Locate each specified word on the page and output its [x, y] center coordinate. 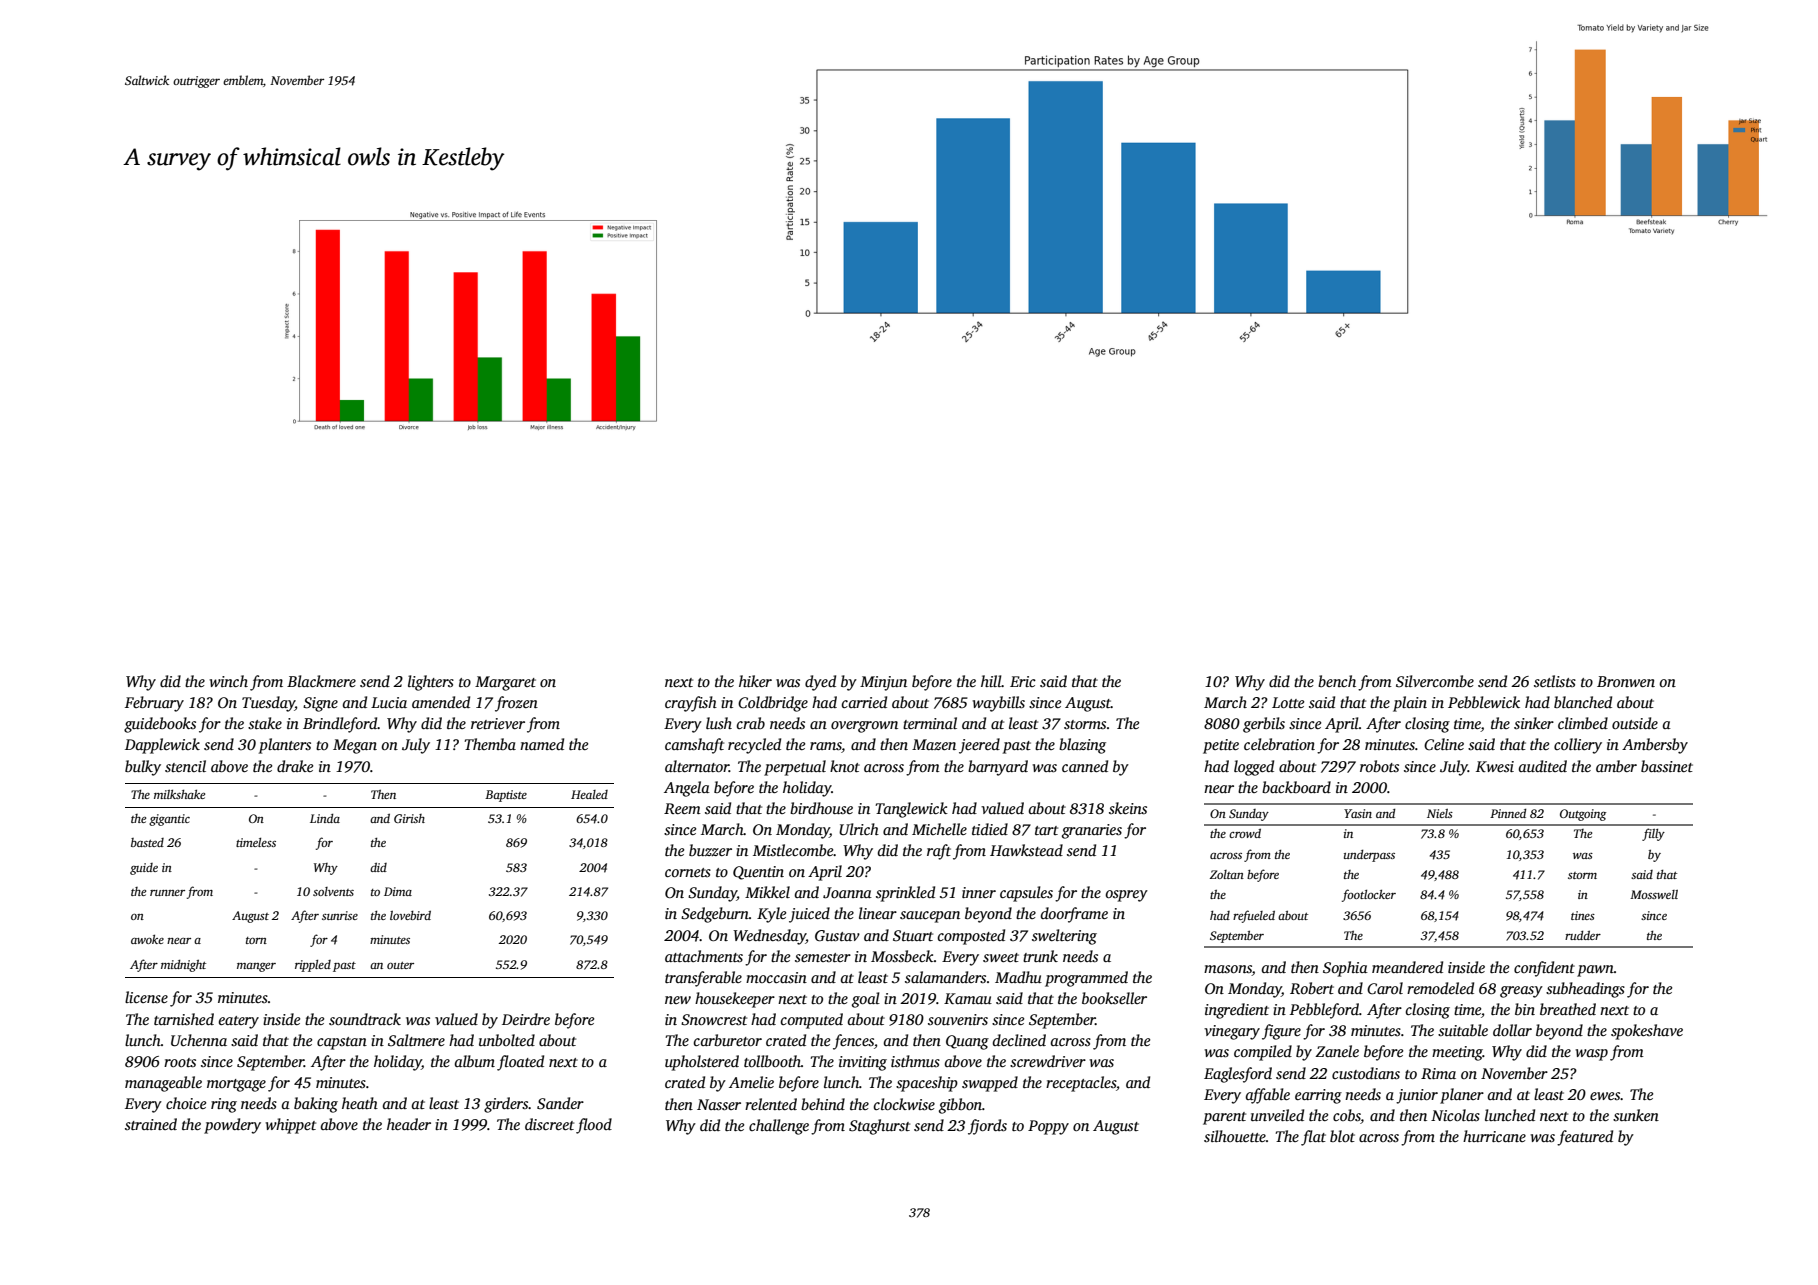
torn [256, 940]
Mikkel [767, 892]
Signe [320, 704]
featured [1585, 1138]
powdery [232, 1126]
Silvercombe [1435, 681]
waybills [998, 704]
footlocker [1369, 895]
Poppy [1048, 1127]
